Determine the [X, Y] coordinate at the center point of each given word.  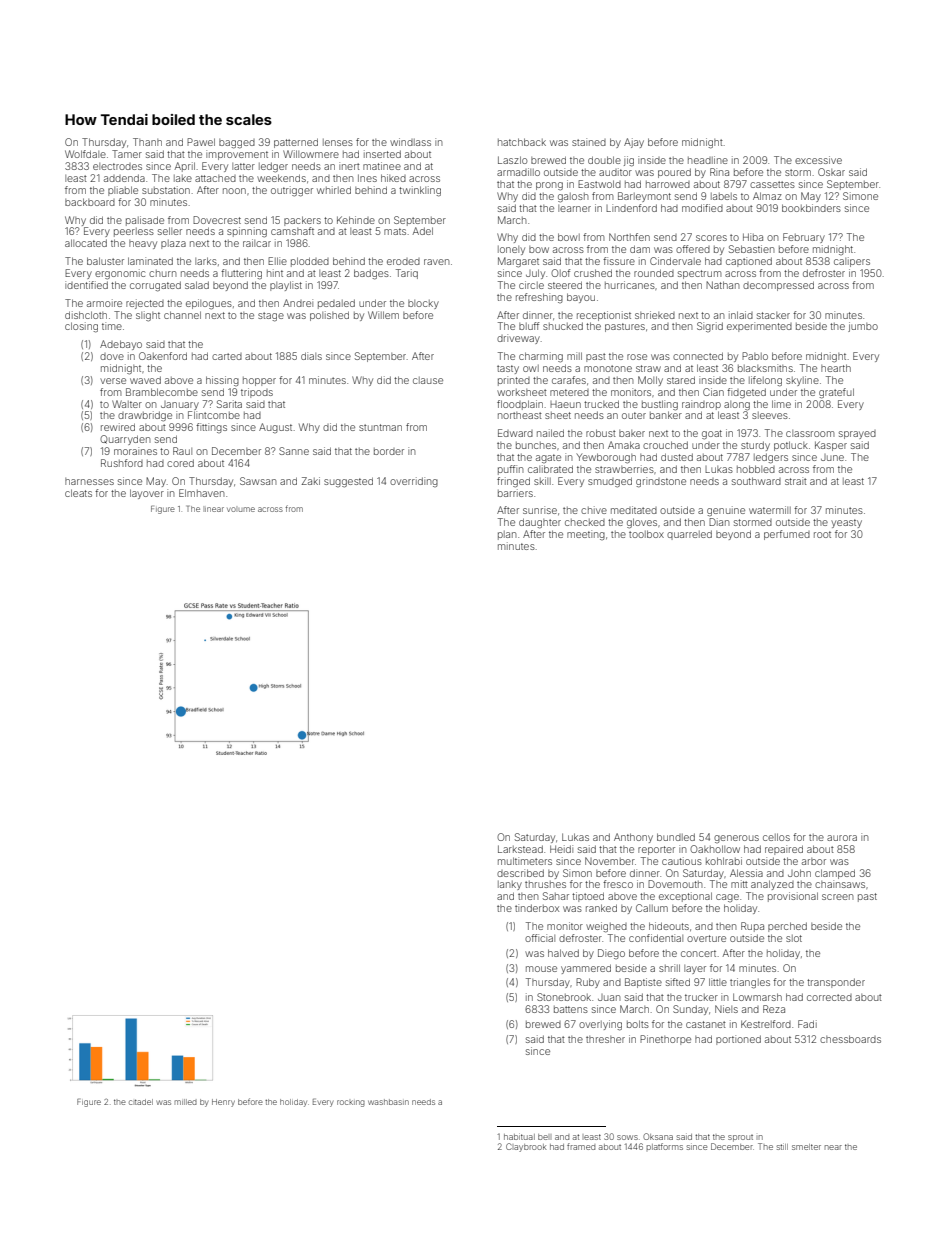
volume [241, 509]
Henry [223, 1103]
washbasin [388, 1102]
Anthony [633, 838]
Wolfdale [85, 154]
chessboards [850, 1039]
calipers [852, 262]
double [604, 160]
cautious [682, 861]
